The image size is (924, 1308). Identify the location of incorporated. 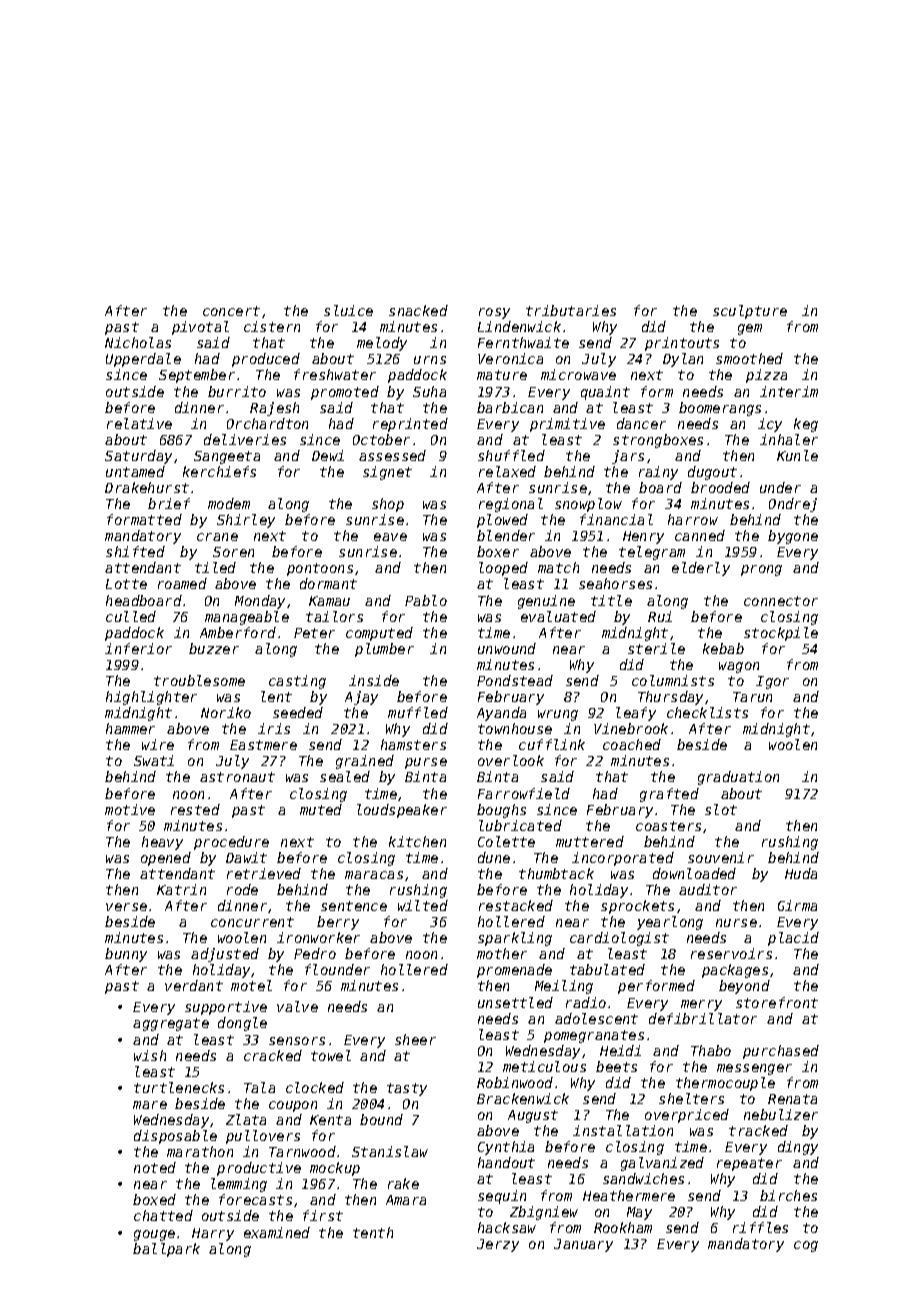
(623, 859).
